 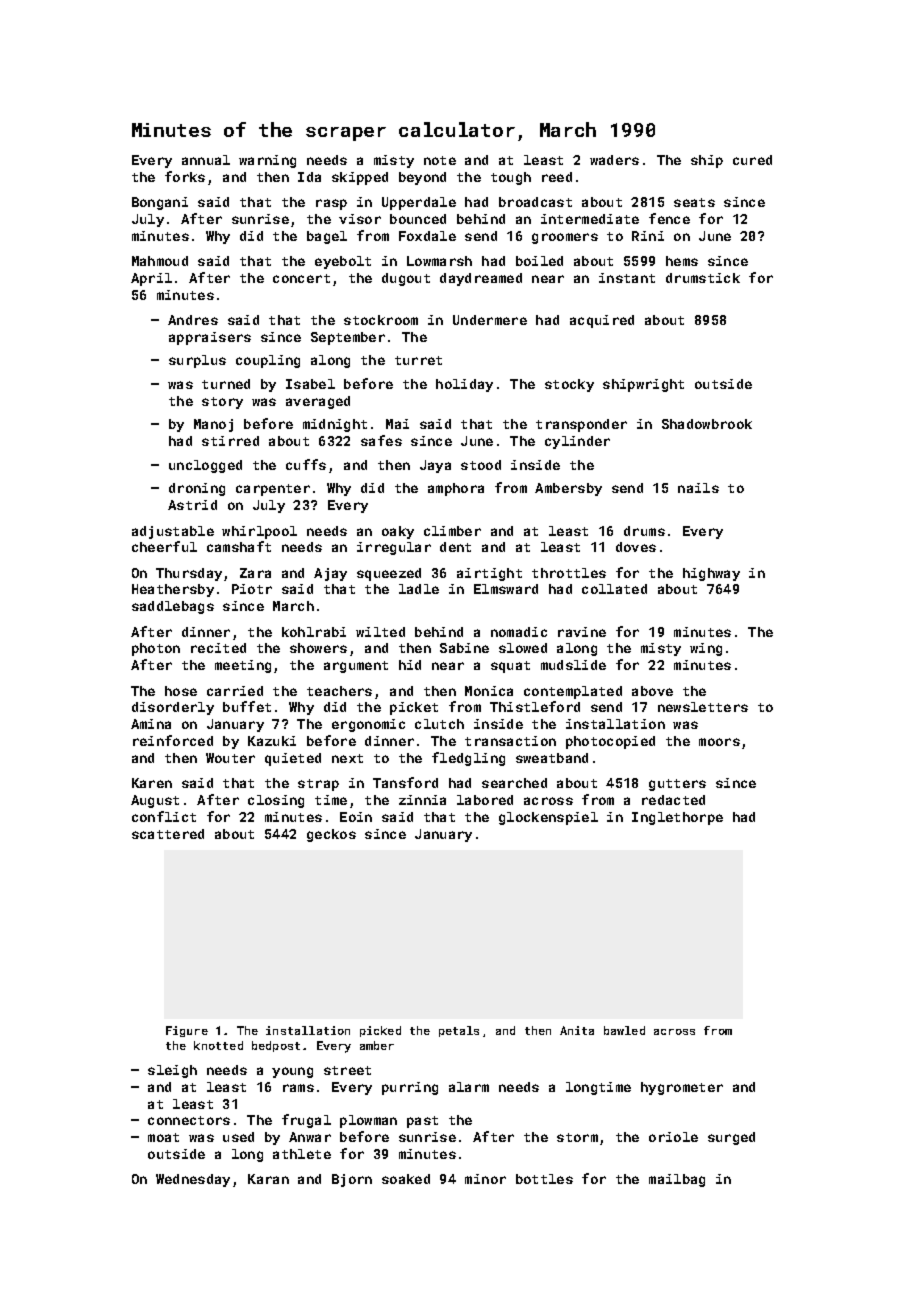 What do you see at coordinates (268, 1179) in the screenshot?
I see `Karan` at bounding box center [268, 1179].
